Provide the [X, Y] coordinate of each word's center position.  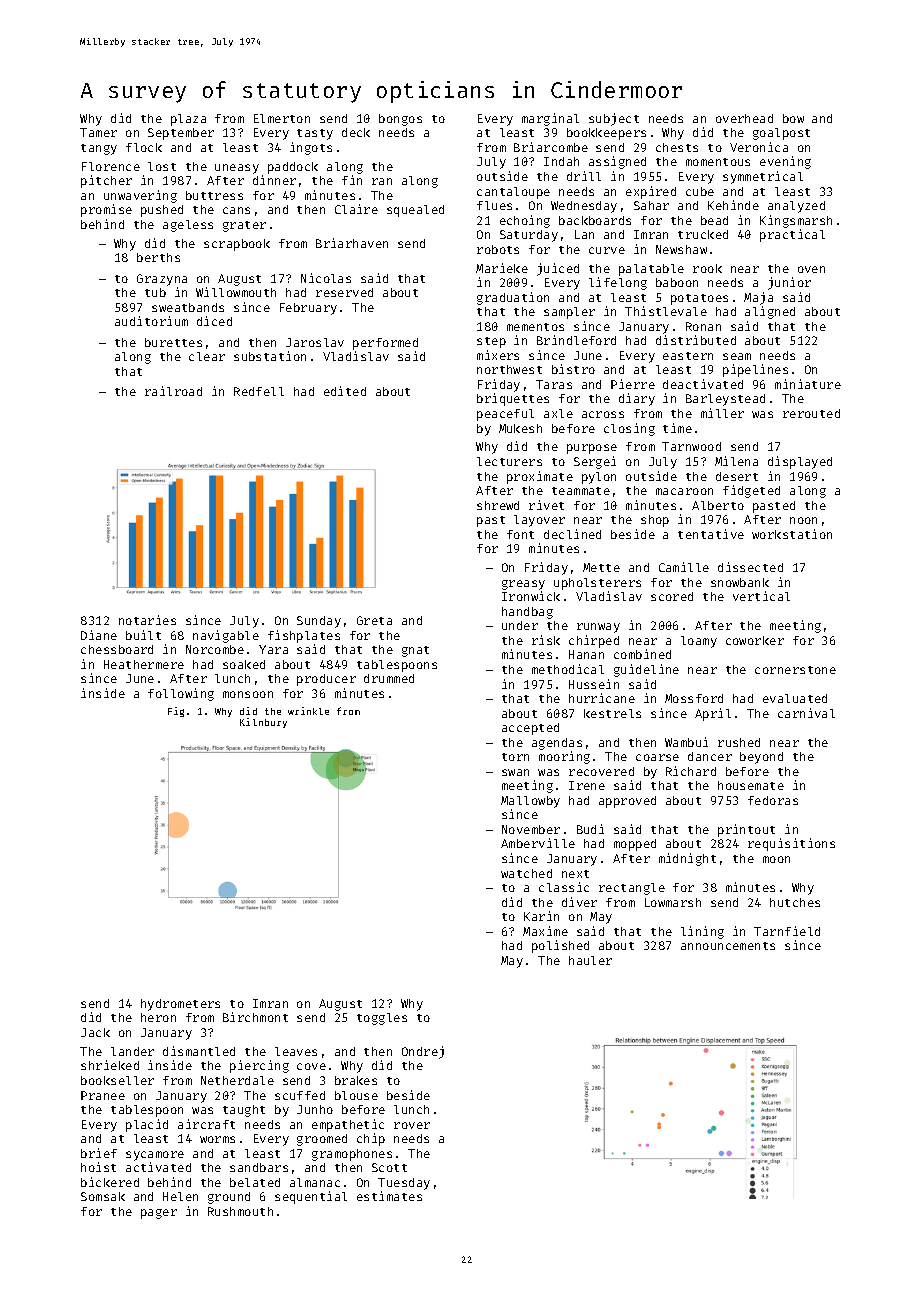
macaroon [684, 491]
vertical [761, 596]
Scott [389, 1167]
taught [244, 1111]
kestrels [612, 713]
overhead [744, 118]
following [181, 694]
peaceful [505, 415]
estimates [389, 1196]
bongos [400, 120]
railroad [173, 391]
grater [244, 226]
